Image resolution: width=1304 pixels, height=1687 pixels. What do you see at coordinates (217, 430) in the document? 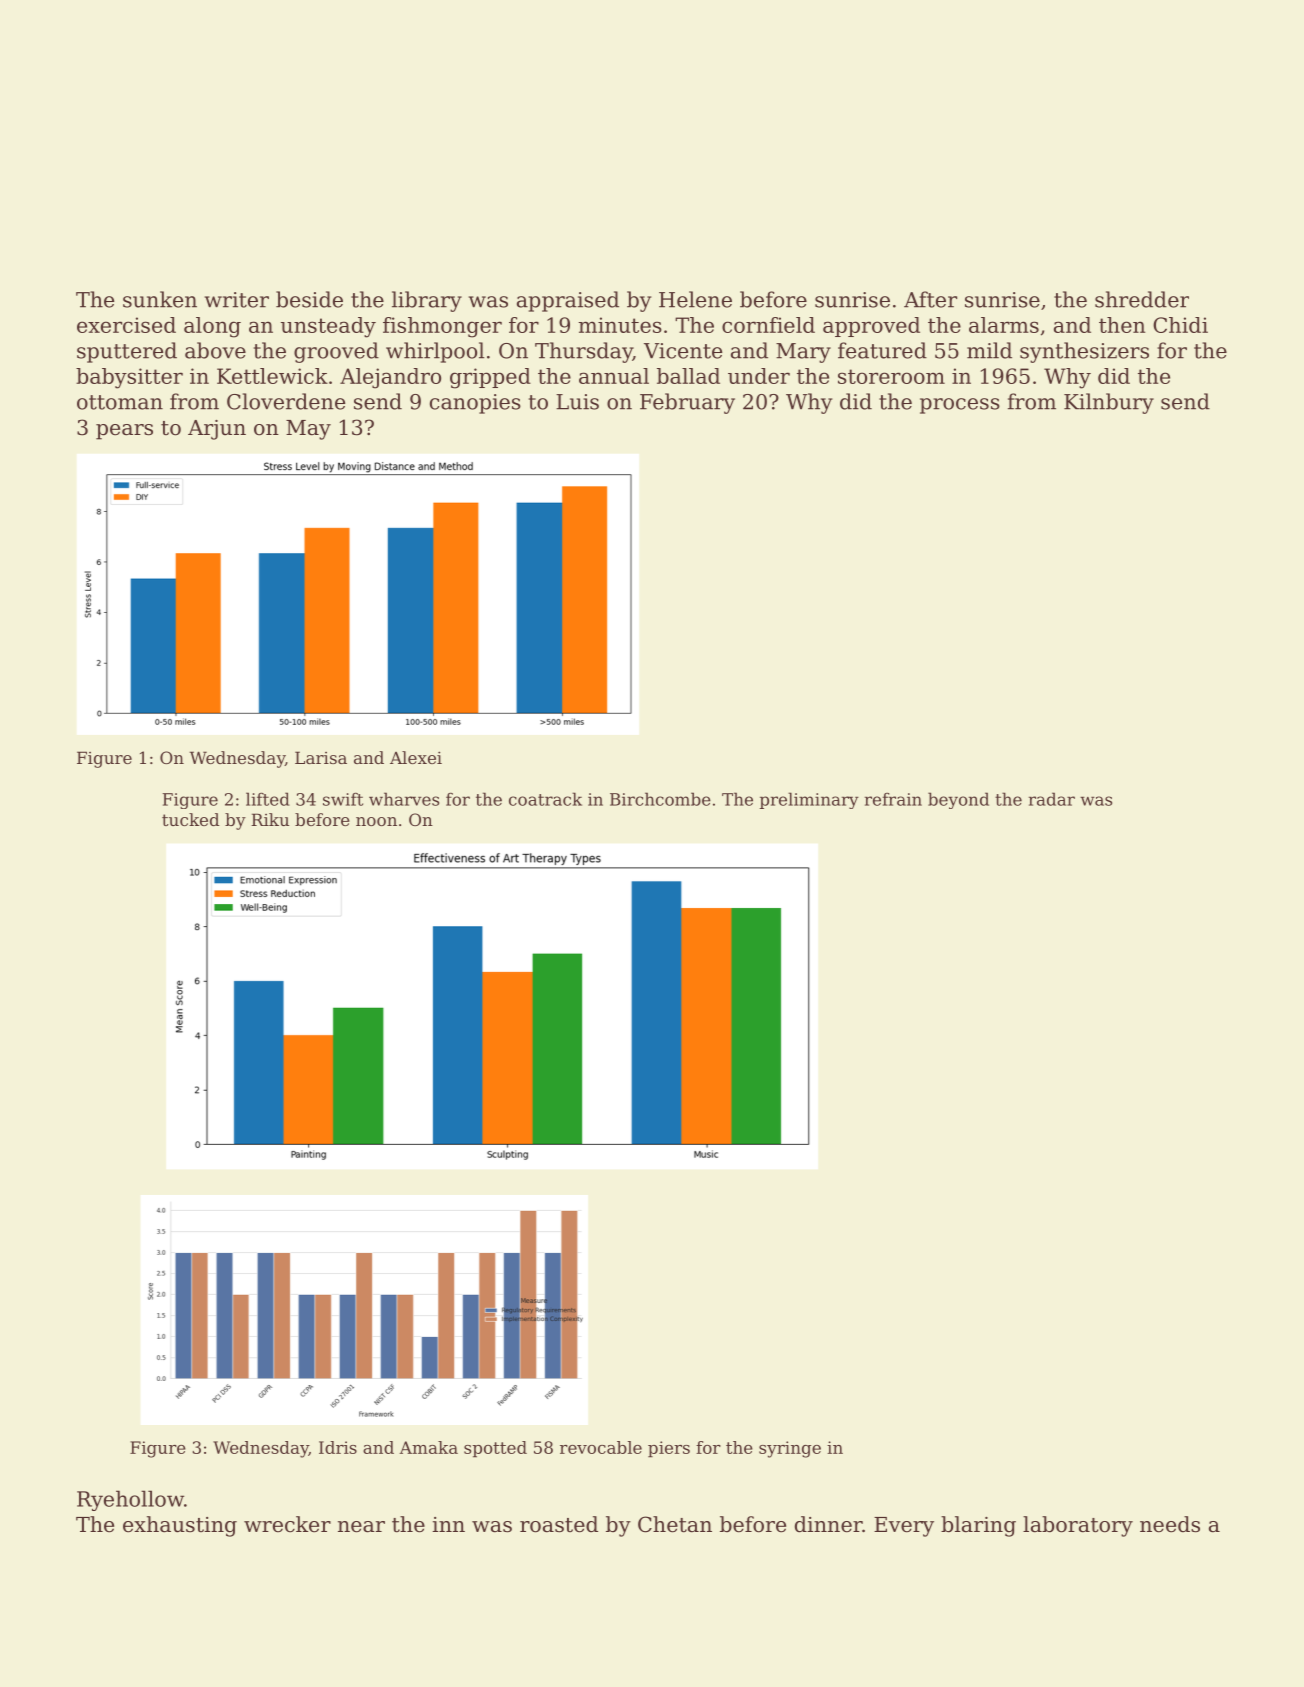
I see `Arjun` at bounding box center [217, 430].
